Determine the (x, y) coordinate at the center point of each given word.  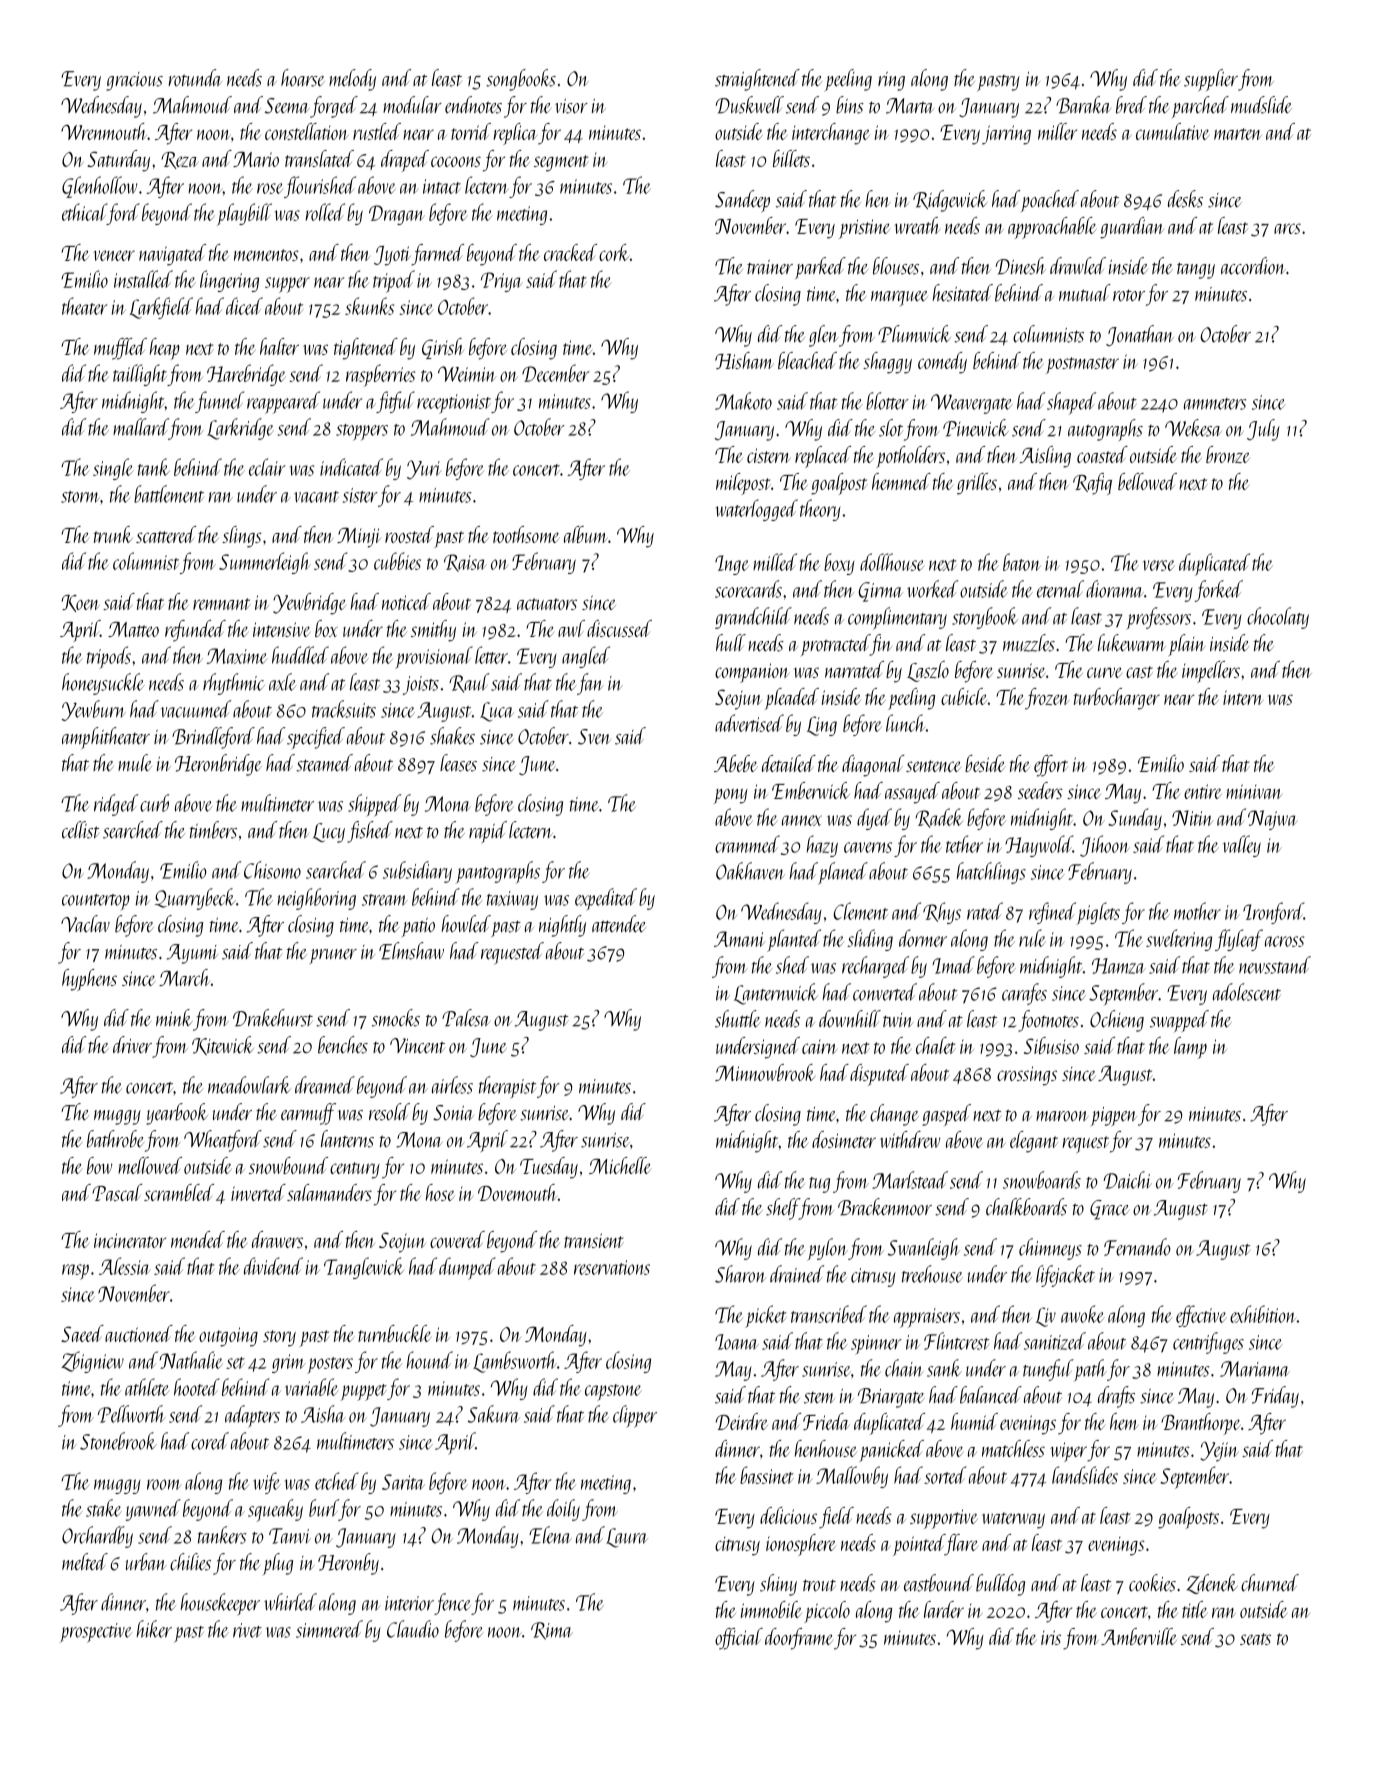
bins (850, 105)
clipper (635, 1416)
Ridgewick (950, 201)
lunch (905, 723)
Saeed (82, 1333)
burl (324, 1508)
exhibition (1263, 1314)
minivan (1254, 791)
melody (352, 80)
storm (80, 497)
